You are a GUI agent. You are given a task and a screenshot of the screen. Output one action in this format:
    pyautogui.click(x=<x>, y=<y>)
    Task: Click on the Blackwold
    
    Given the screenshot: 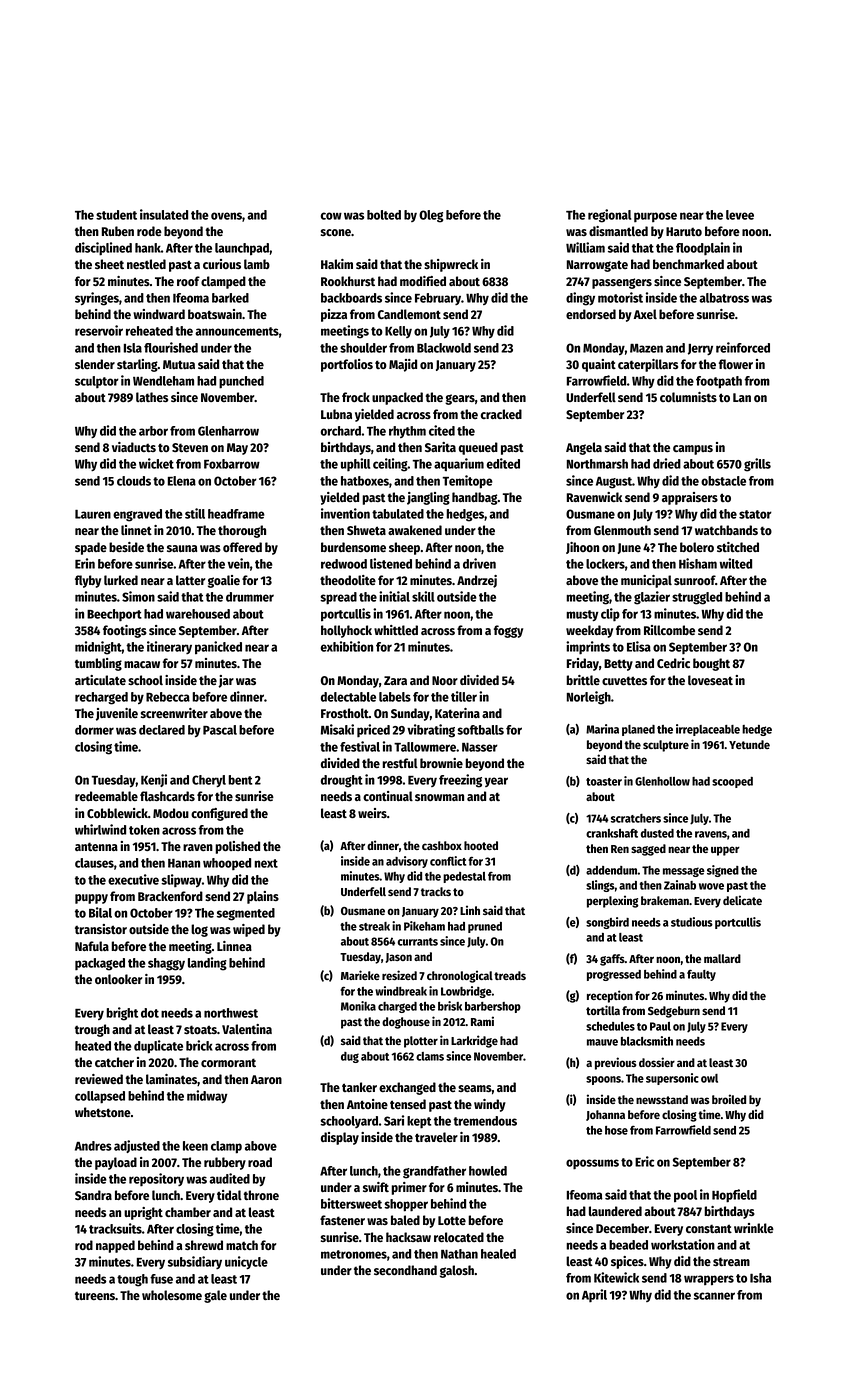 What is the action you would take?
    pyautogui.click(x=444, y=348)
